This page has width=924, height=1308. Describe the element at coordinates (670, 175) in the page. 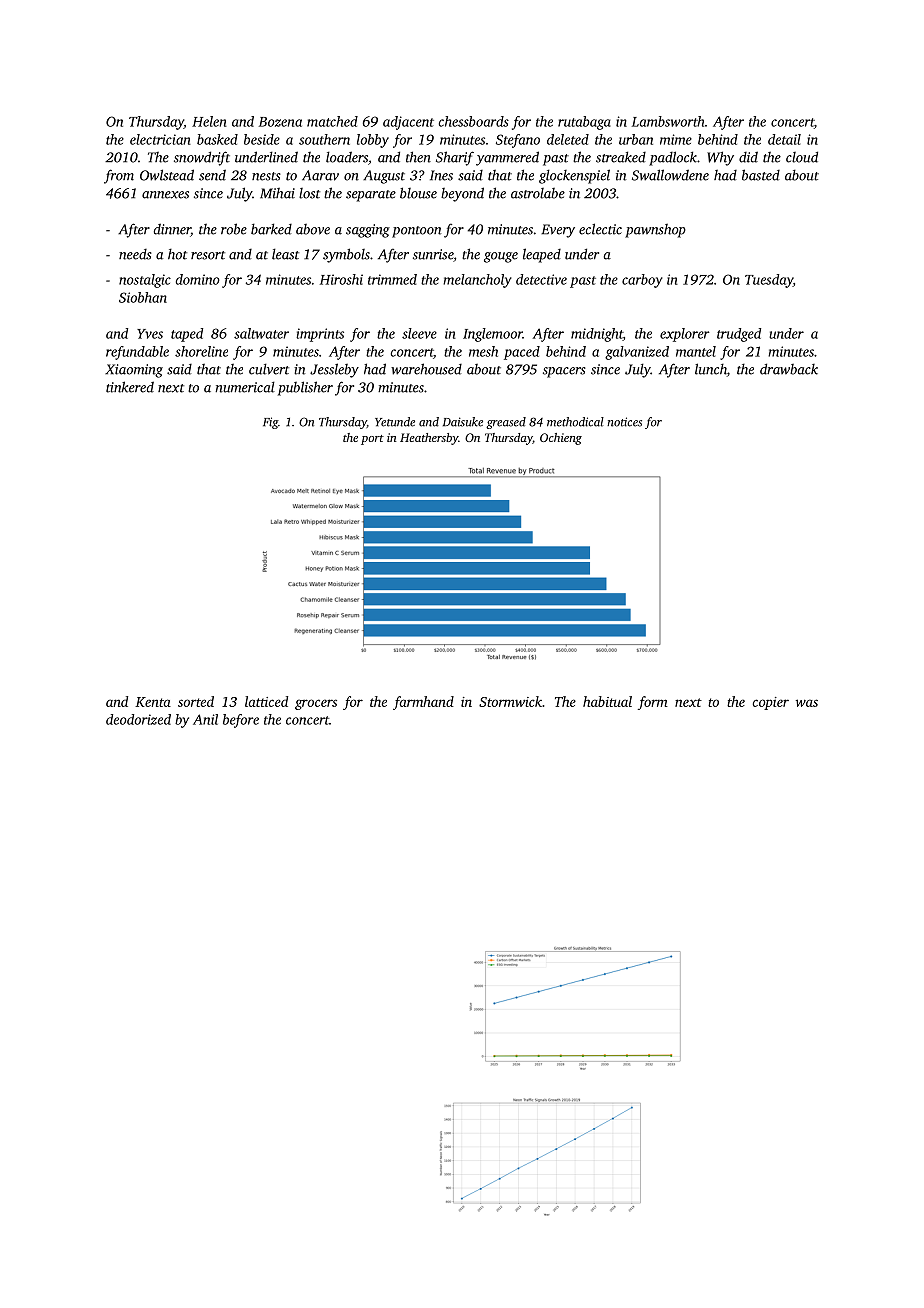

I see `Swallowdene` at that location.
